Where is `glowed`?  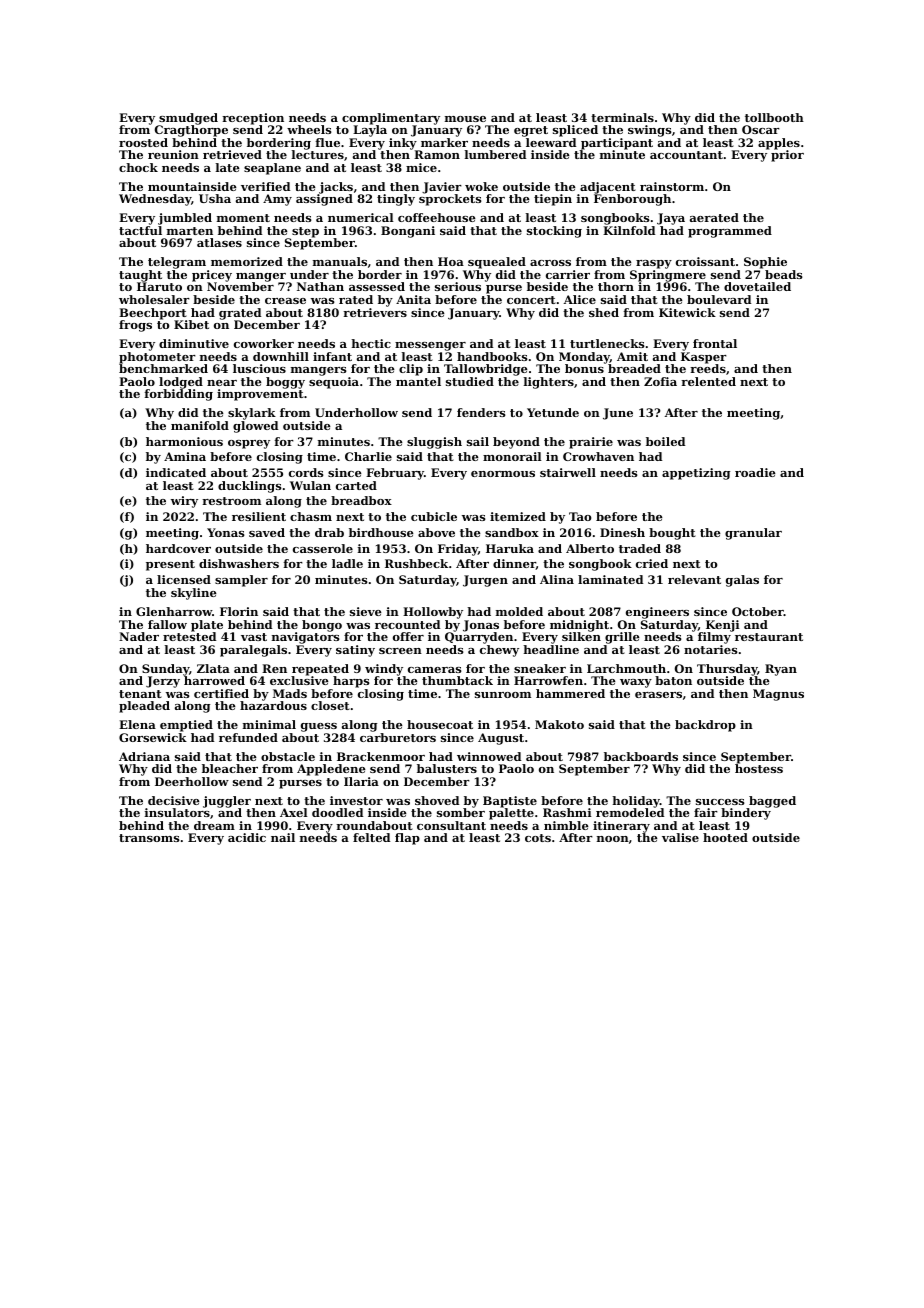 glowed is located at coordinates (255, 427).
